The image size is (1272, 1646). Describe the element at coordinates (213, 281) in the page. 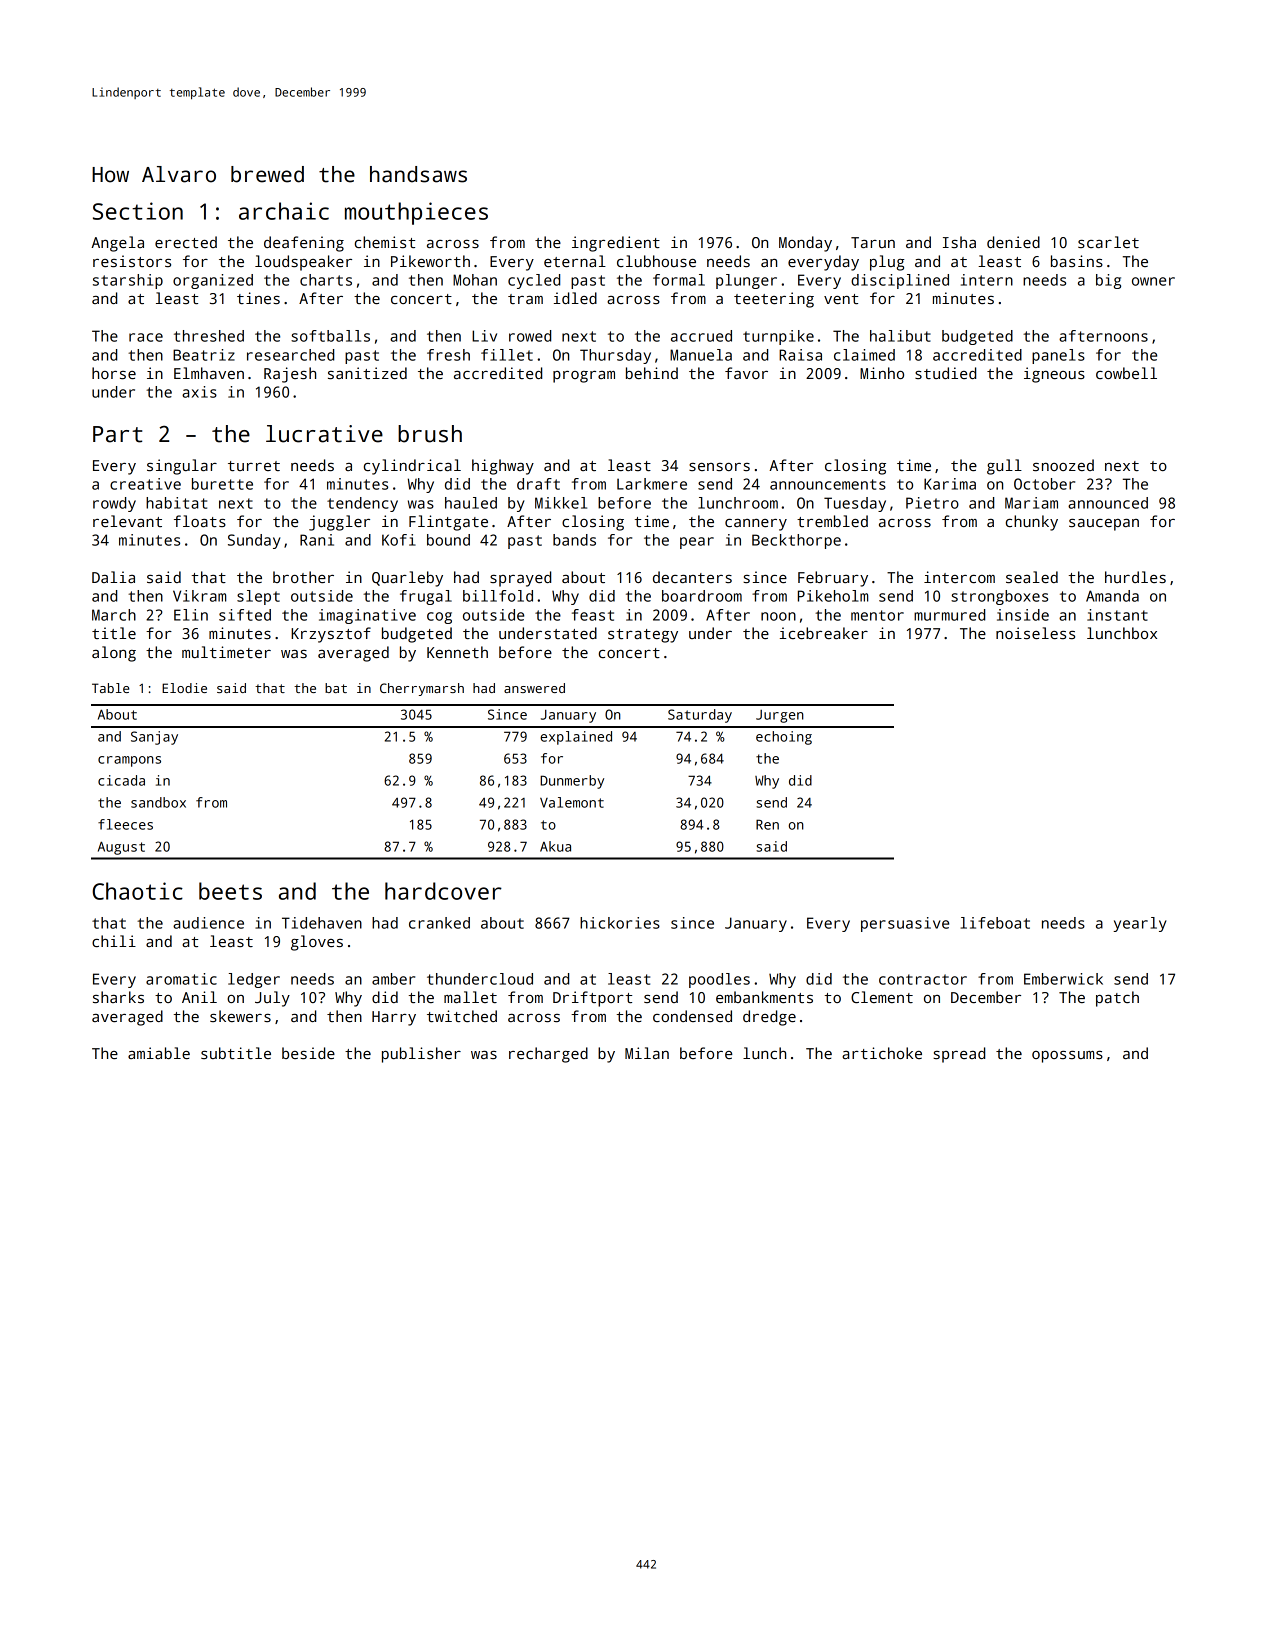

I see `organized` at that location.
